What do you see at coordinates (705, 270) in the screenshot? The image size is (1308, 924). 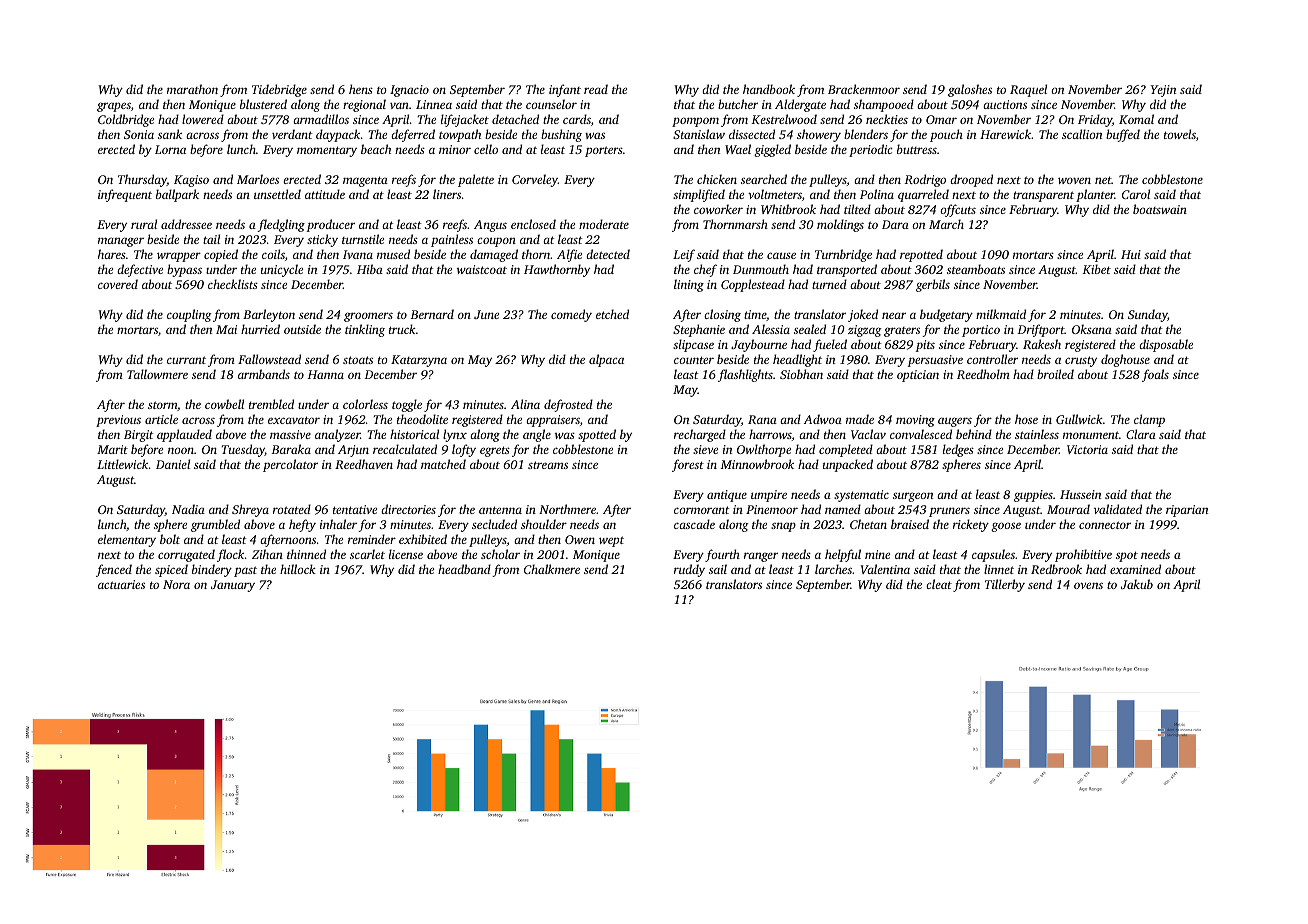 I see `chef` at bounding box center [705, 270].
